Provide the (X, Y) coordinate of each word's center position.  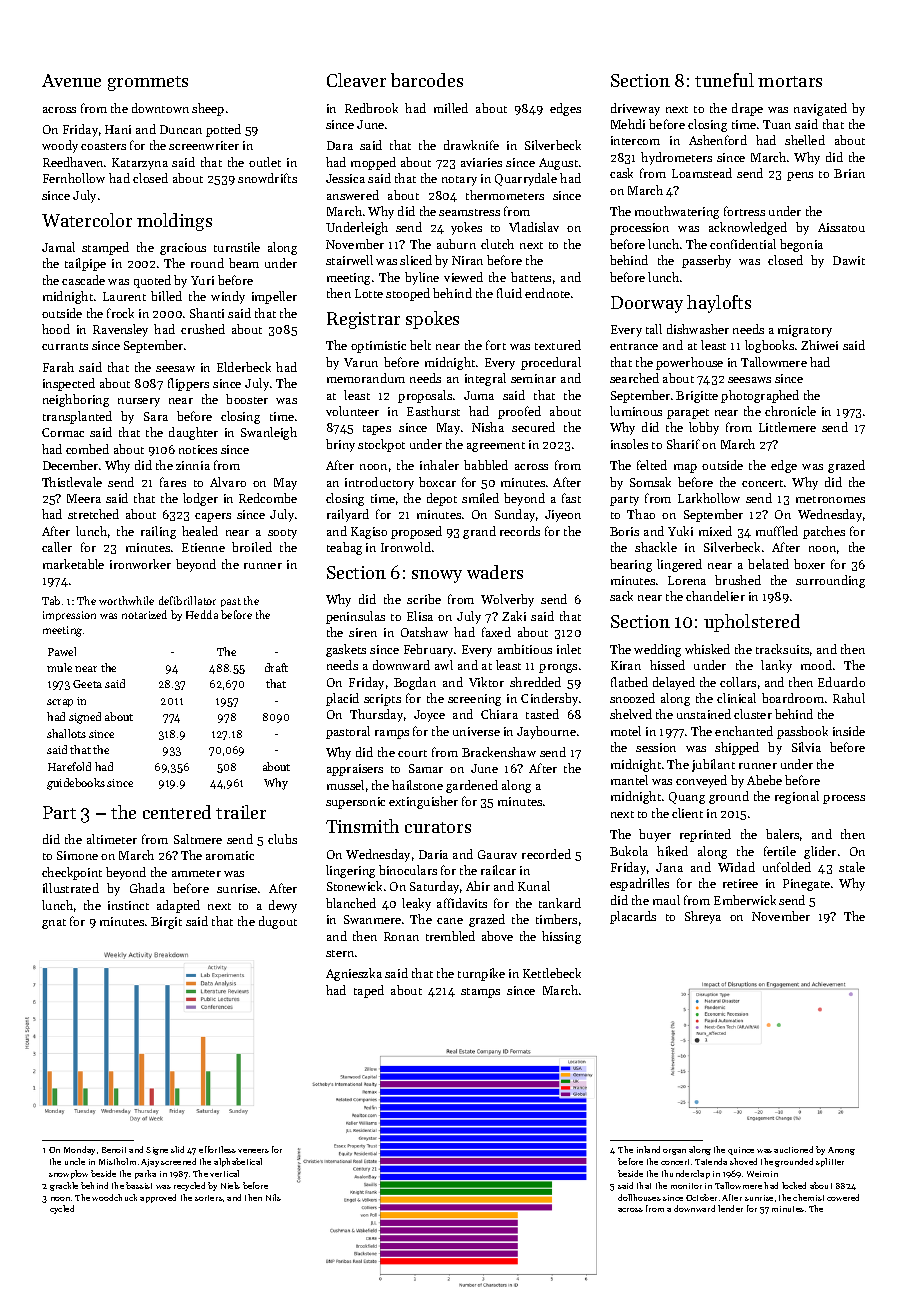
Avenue (71, 80)
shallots (66, 733)
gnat (54, 924)
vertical (224, 1173)
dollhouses (639, 1197)
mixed (715, 531)
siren (363, 632)
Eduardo (841, 682)
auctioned (793, 1149)
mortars (790, 81)
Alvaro (228, 482)
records (520, 531)
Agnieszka (354, 974)
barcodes (427, 80)
